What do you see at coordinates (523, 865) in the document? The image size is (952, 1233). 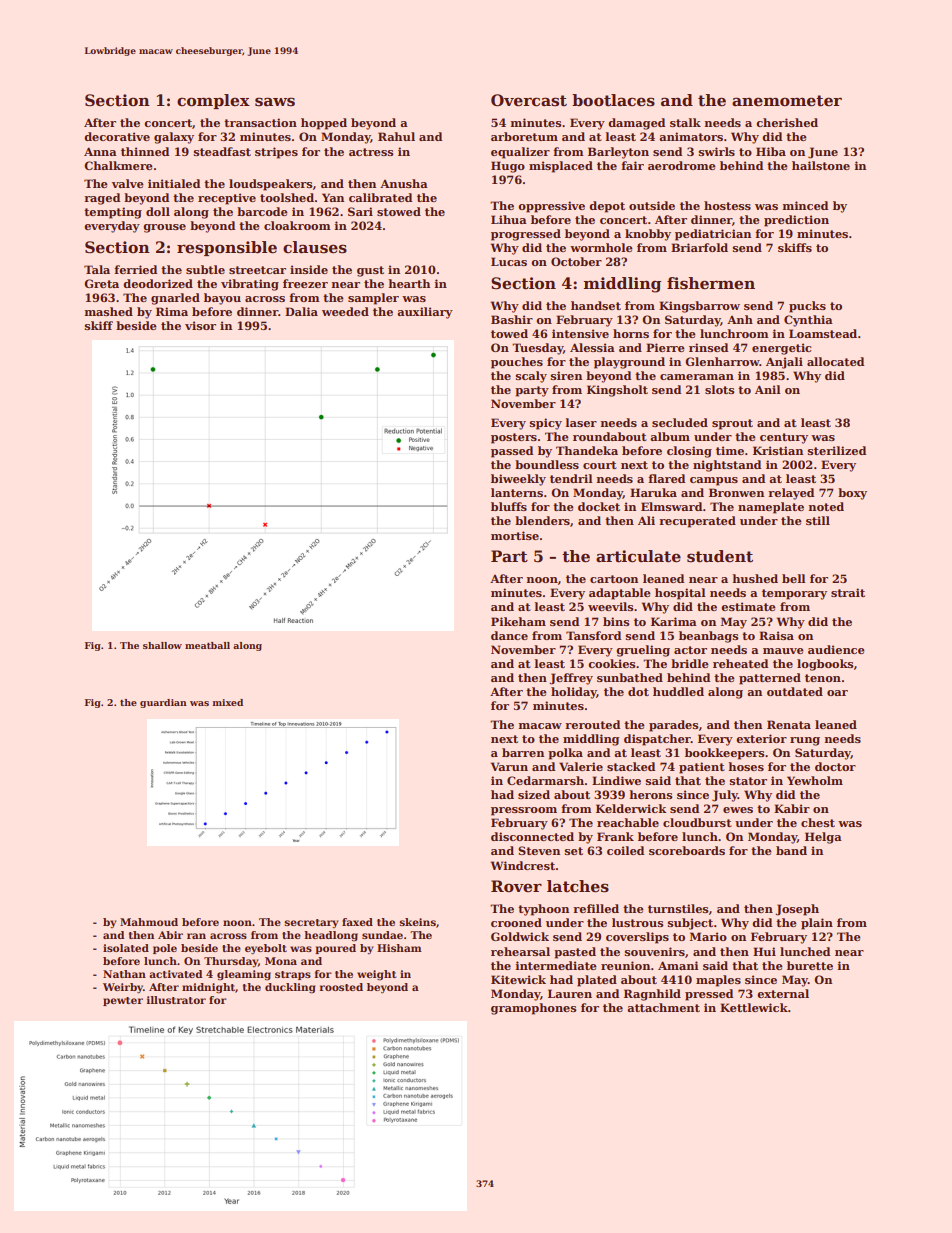 I see `Windcrest` at bounding box center [523, 865].
